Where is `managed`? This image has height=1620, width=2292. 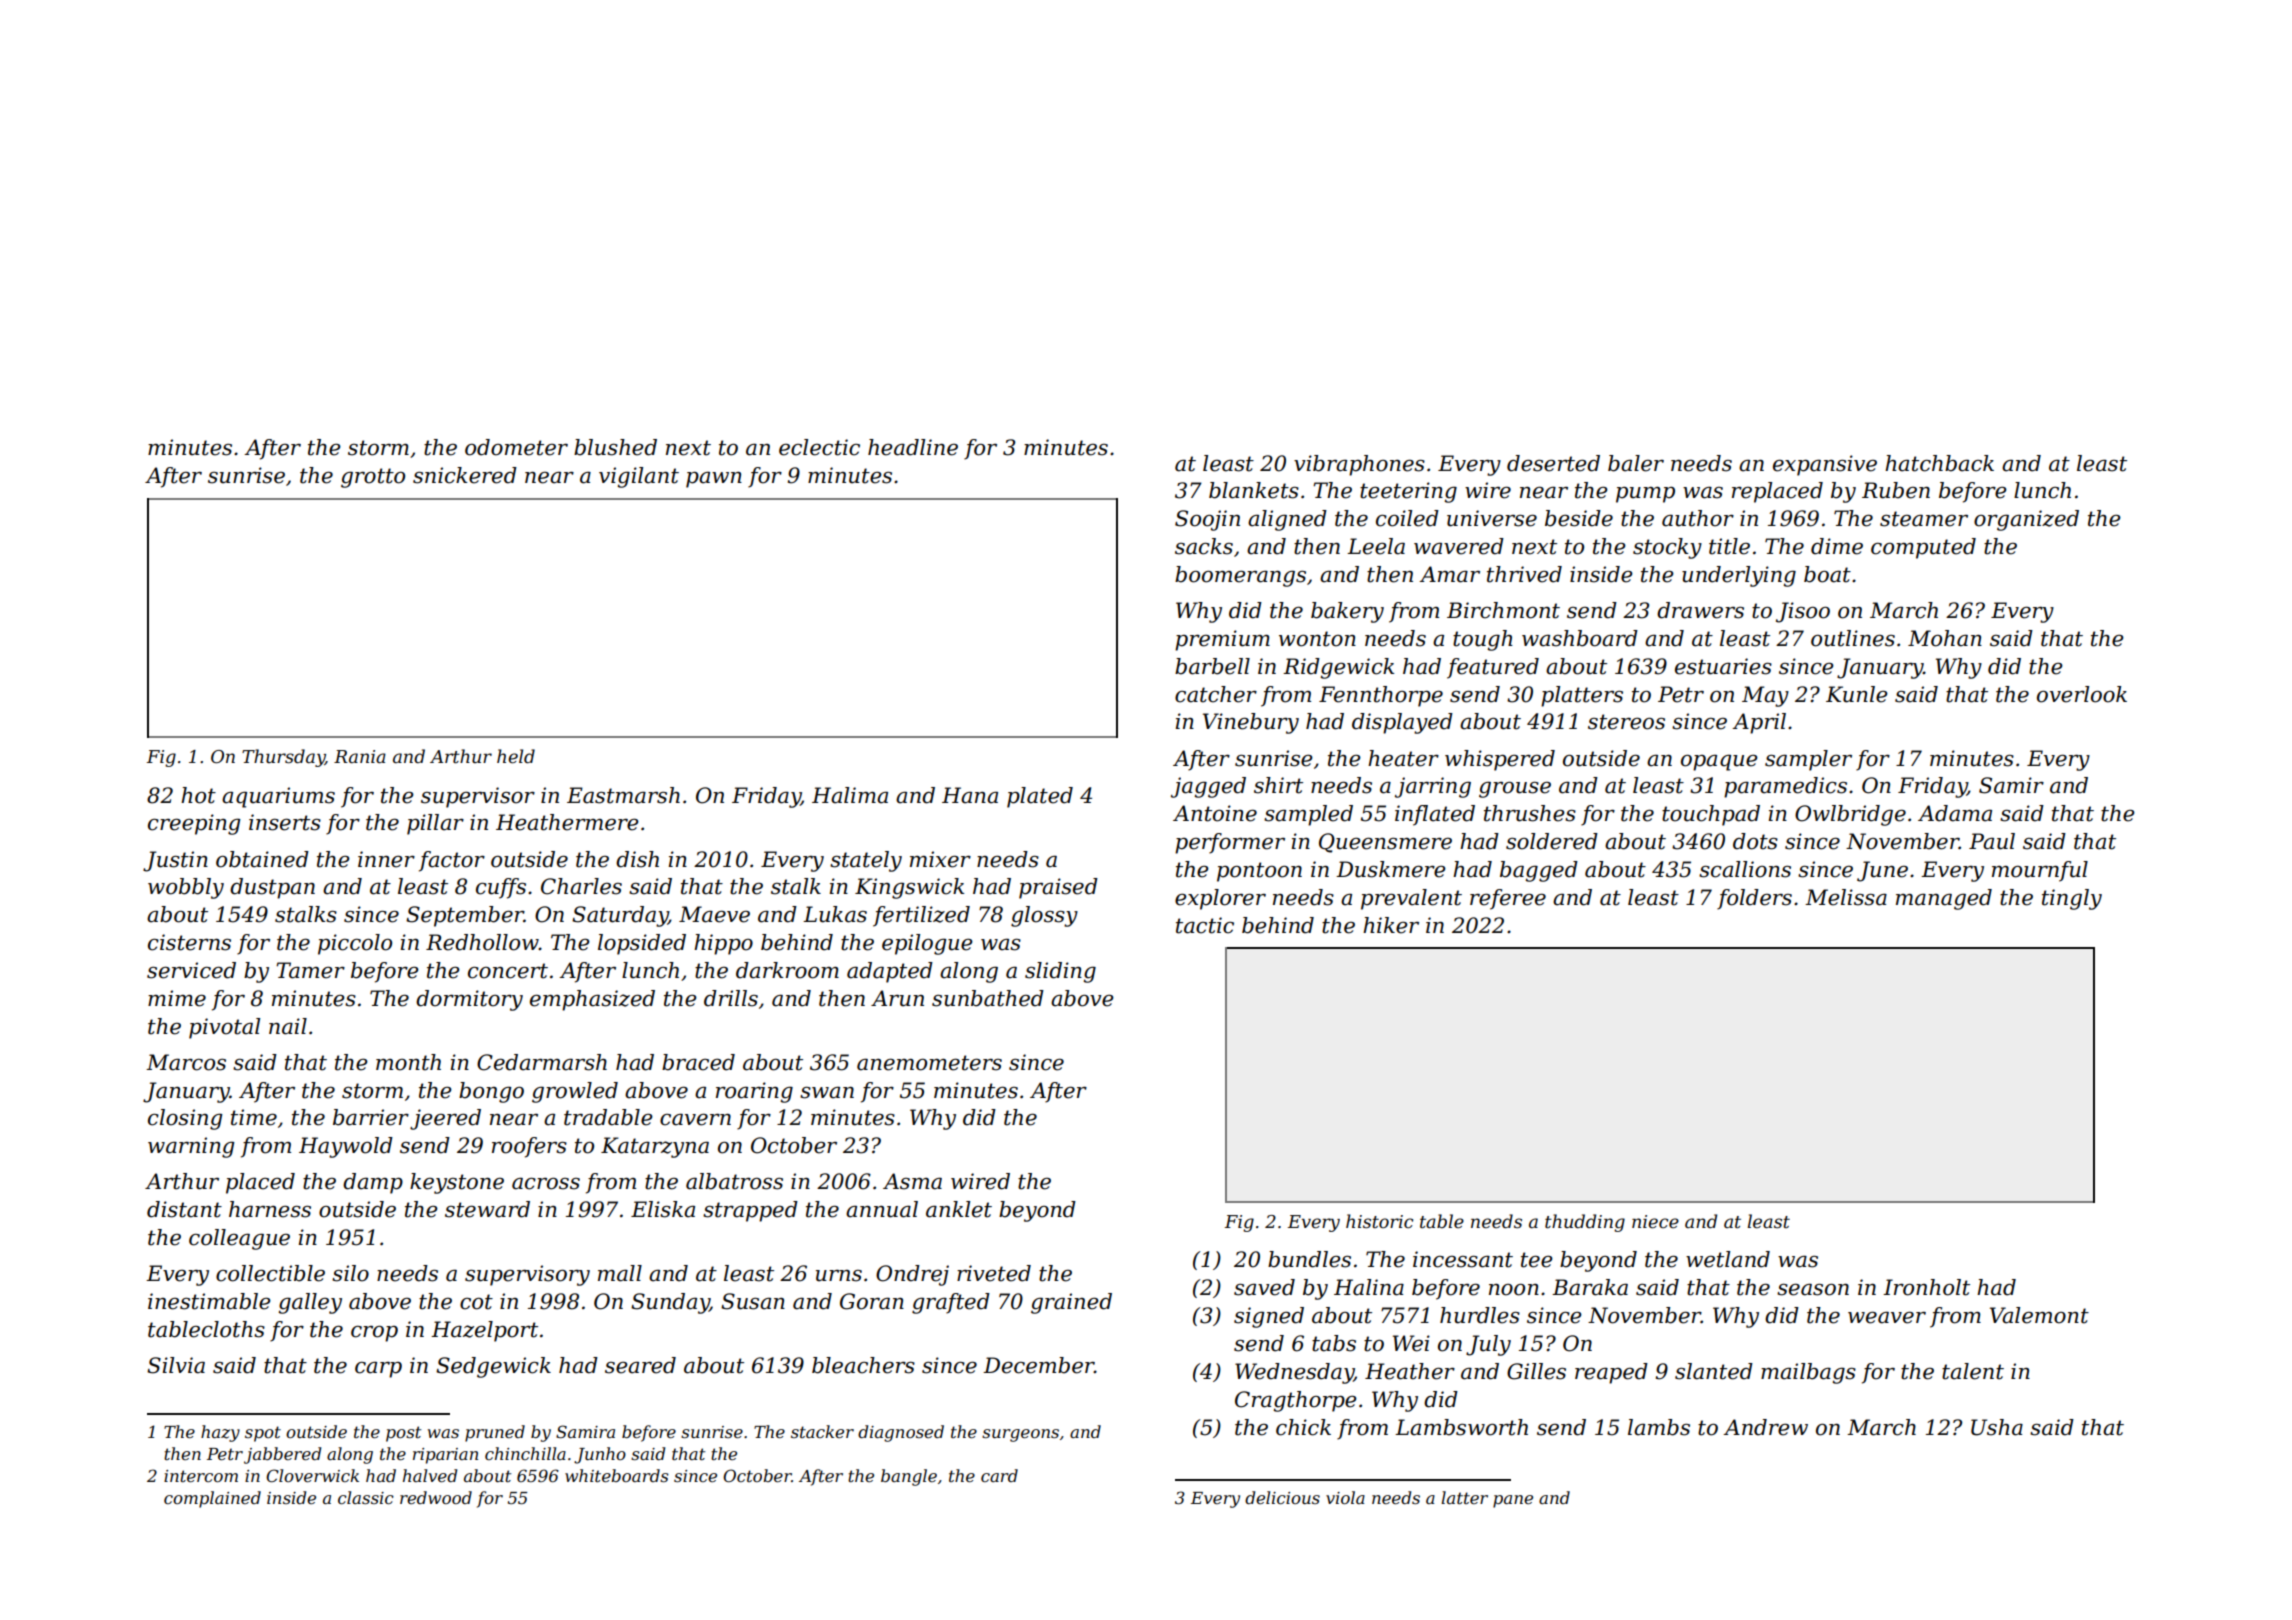
managed is located at coordinates (1944, 899).
